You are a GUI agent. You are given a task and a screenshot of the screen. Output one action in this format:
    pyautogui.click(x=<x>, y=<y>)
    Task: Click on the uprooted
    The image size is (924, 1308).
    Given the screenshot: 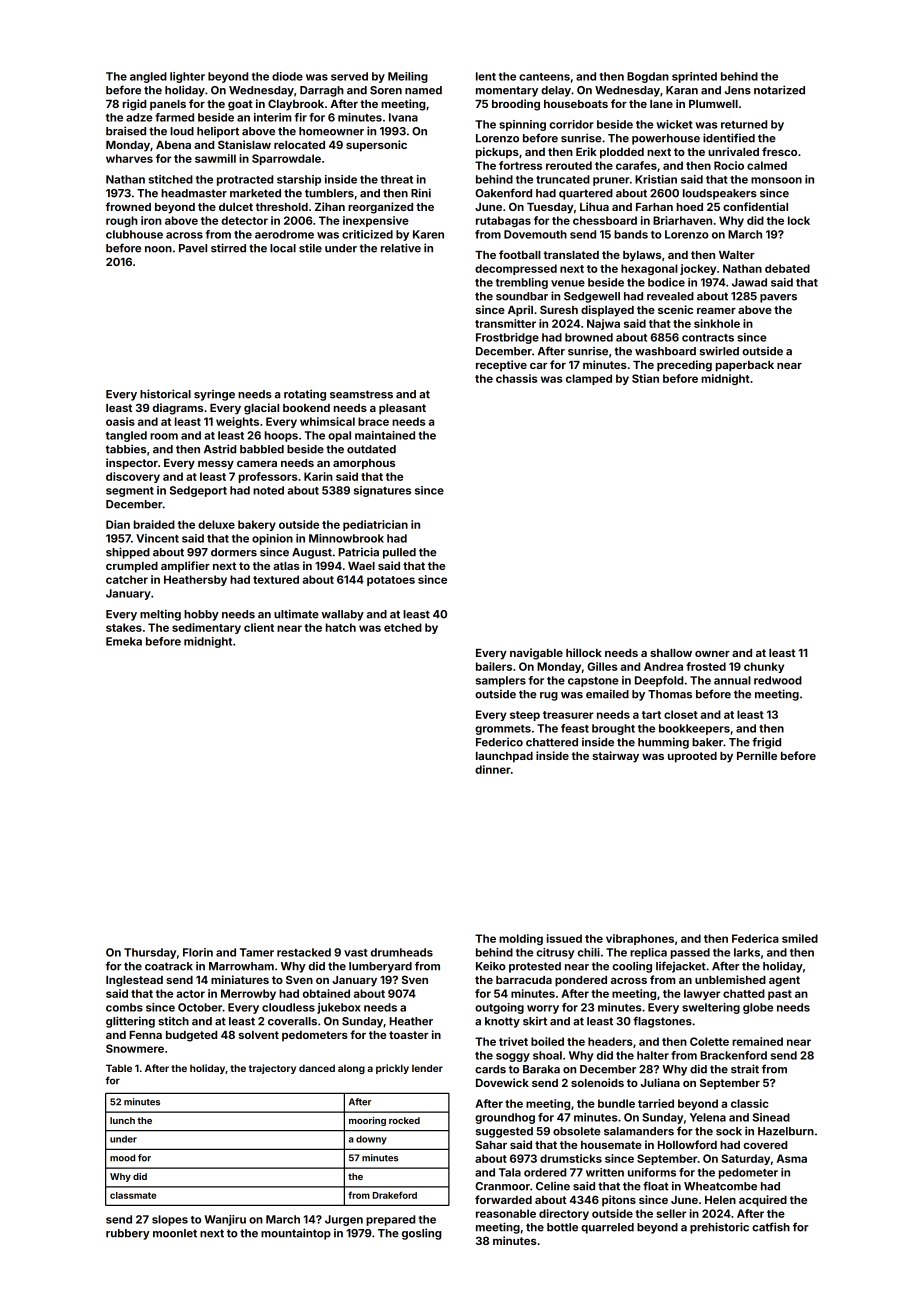 What is the action you would take?
    pyautogui.click(x=692, y=757)
